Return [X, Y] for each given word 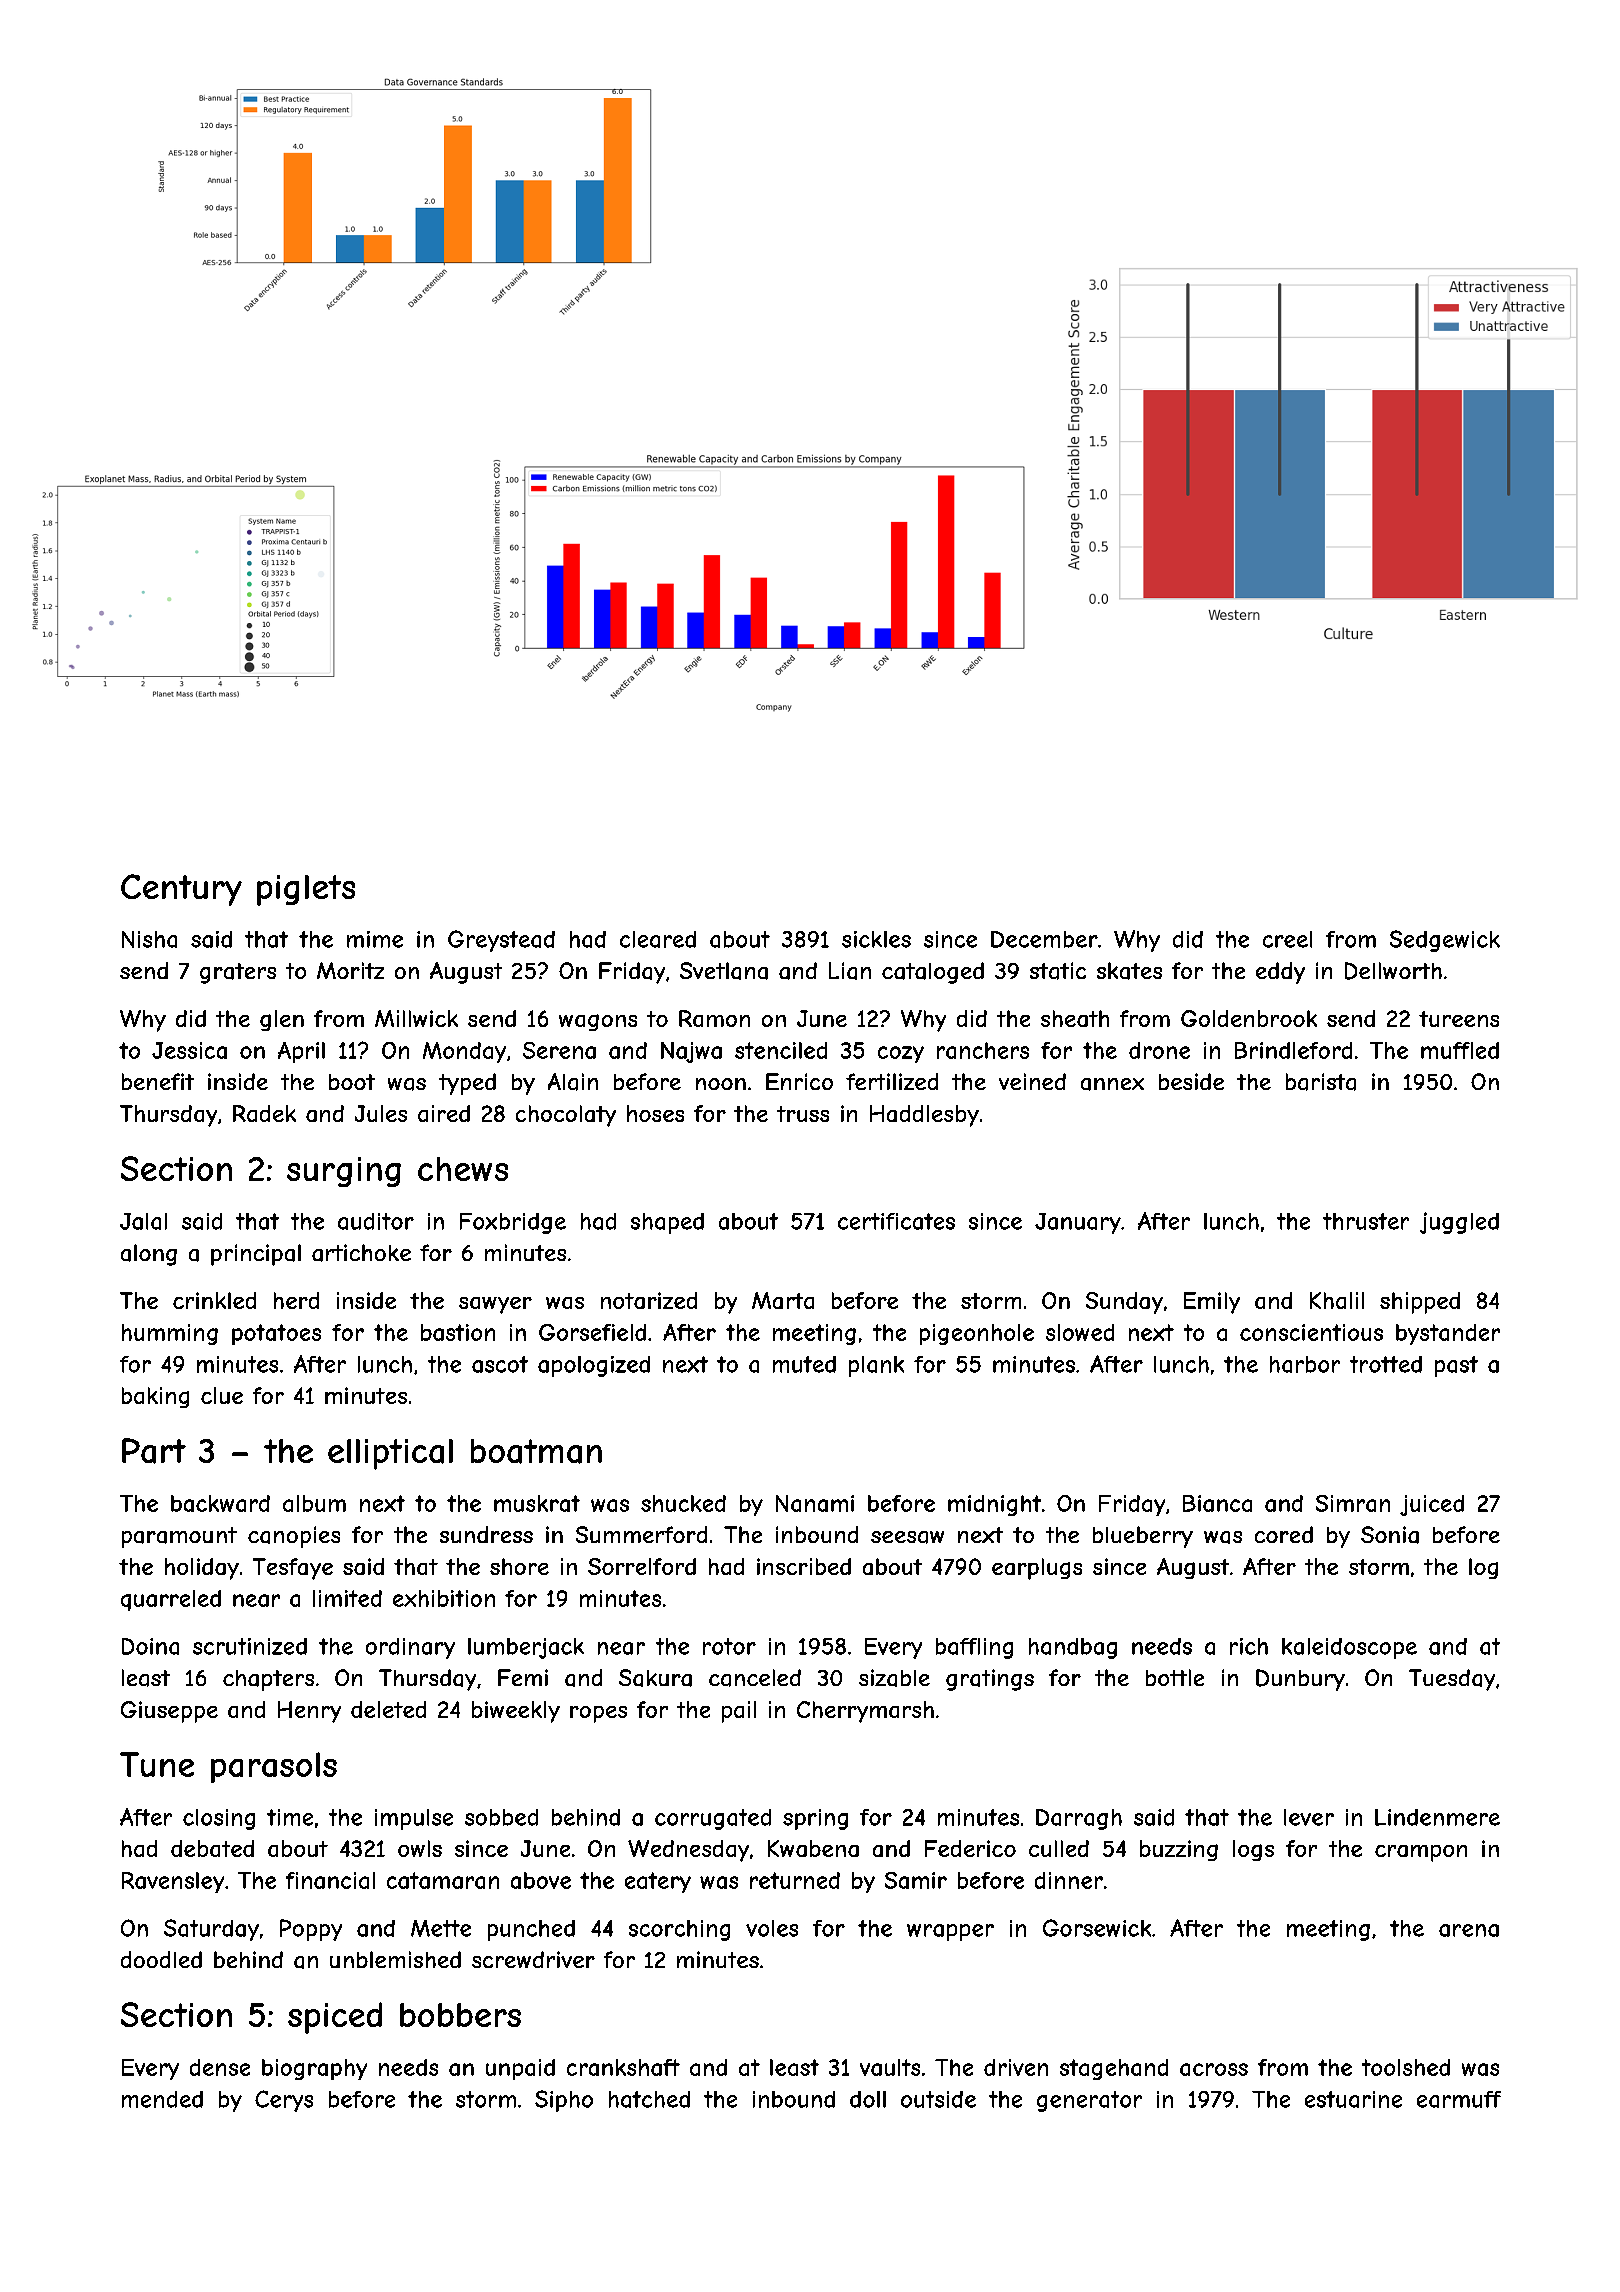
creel [1287, 939]
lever [1309, 1817]
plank [876, 1366]
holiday [202, 1569]
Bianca [1217, 1503]
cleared [658, 939]
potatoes [276, 1334]
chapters [268, 1680]
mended [162, 2099]
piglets [306, 890]
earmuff [1459, 2099]
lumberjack [526, 1648]
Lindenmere [1437, 1817]
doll [868, 2099]
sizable [894, 1678]
